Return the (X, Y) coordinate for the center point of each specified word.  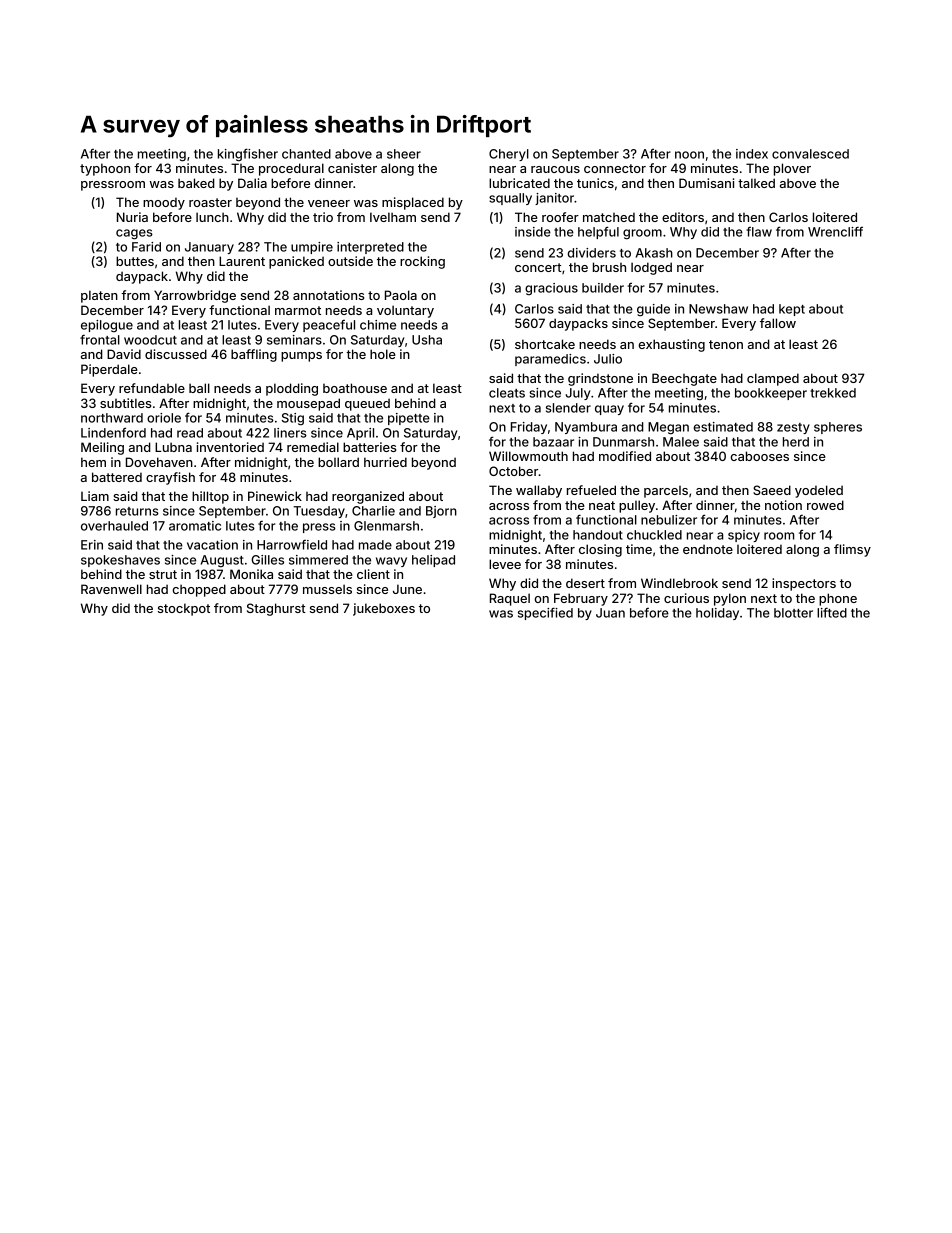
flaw (759, 232)
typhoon (105, 169)
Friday (529, 428)
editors (683, 217)
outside (350, 261)
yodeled (819, 491)
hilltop (210, 497)
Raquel (510, 599)
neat (602, 505)
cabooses (759, 456)
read (190, 433)
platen (99, 296)
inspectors (804, 584)
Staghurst (276, 609)
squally (510, 199)
